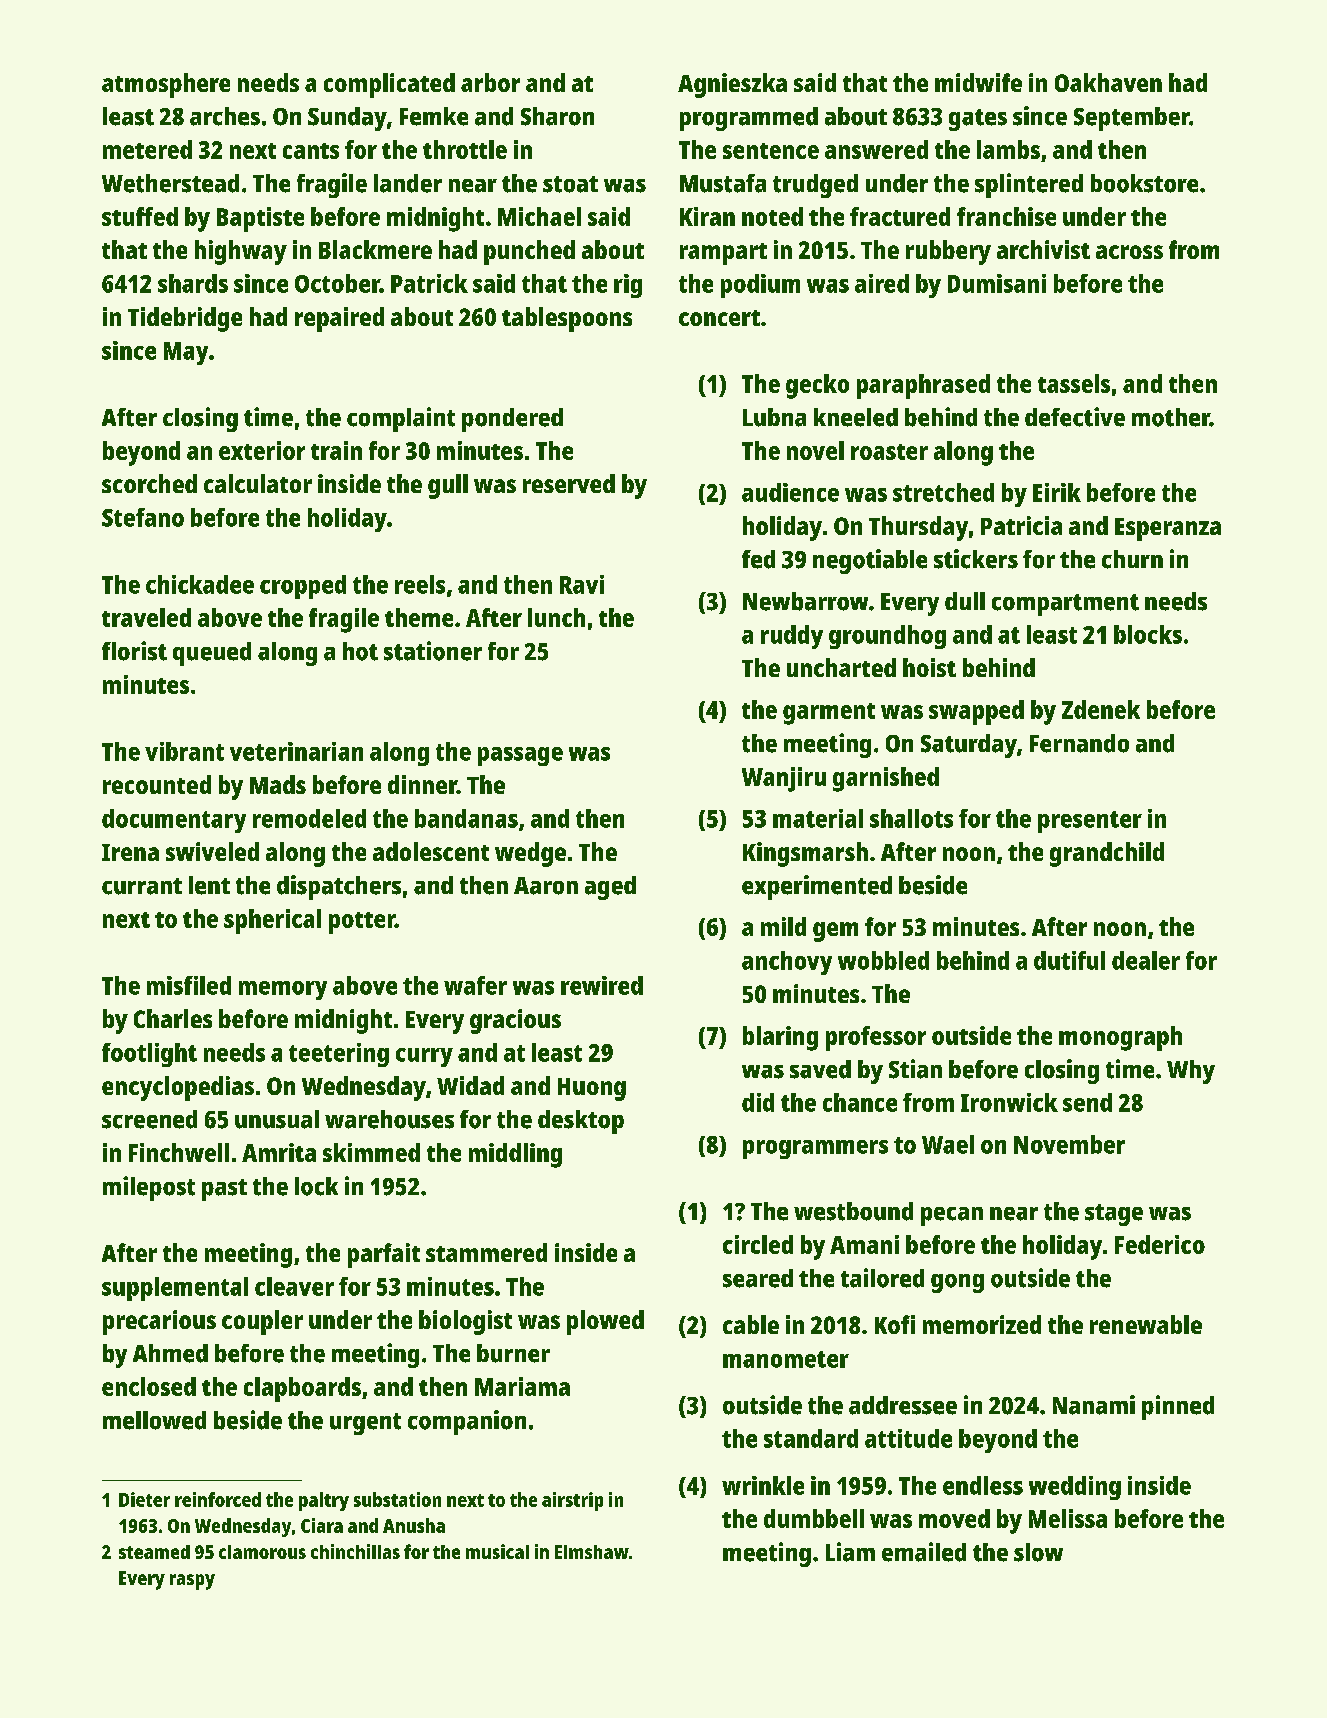  What do you see at coordinates (1146, 960) in the document?
I see `dealer` at bounding box center [1146, 960].
